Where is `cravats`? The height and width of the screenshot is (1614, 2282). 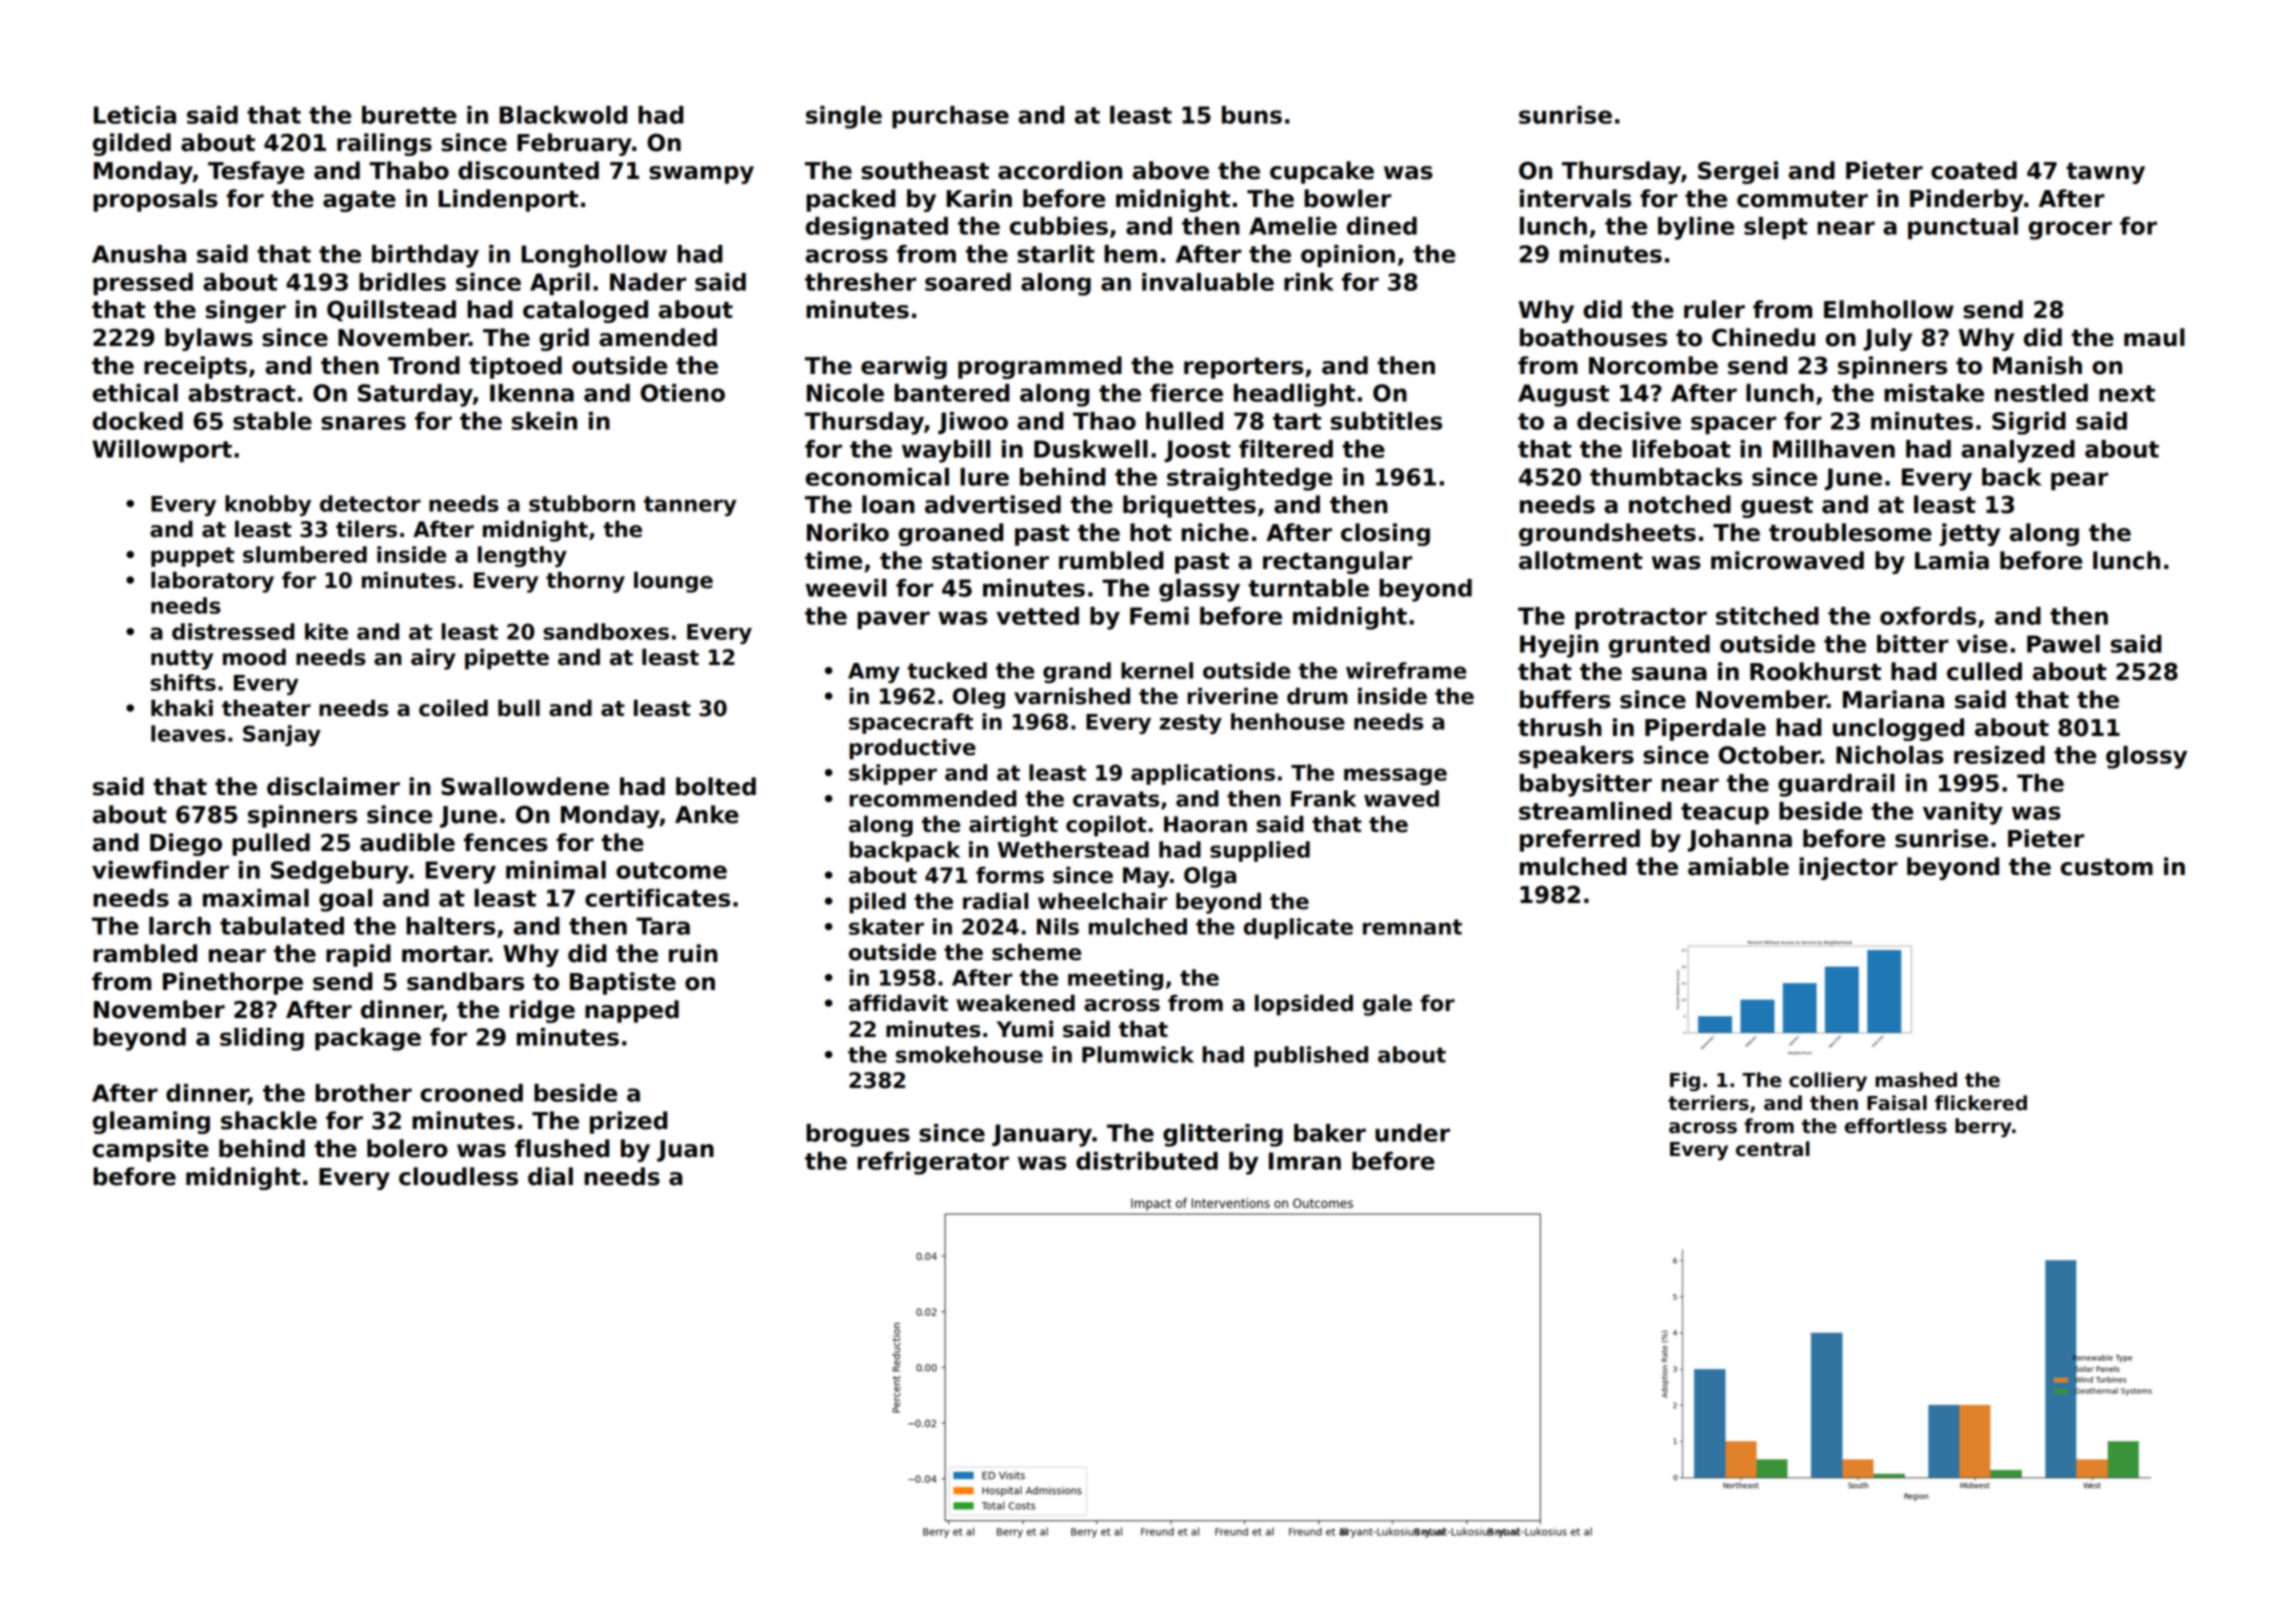
cravats is located at coordinates (1116, 799).
